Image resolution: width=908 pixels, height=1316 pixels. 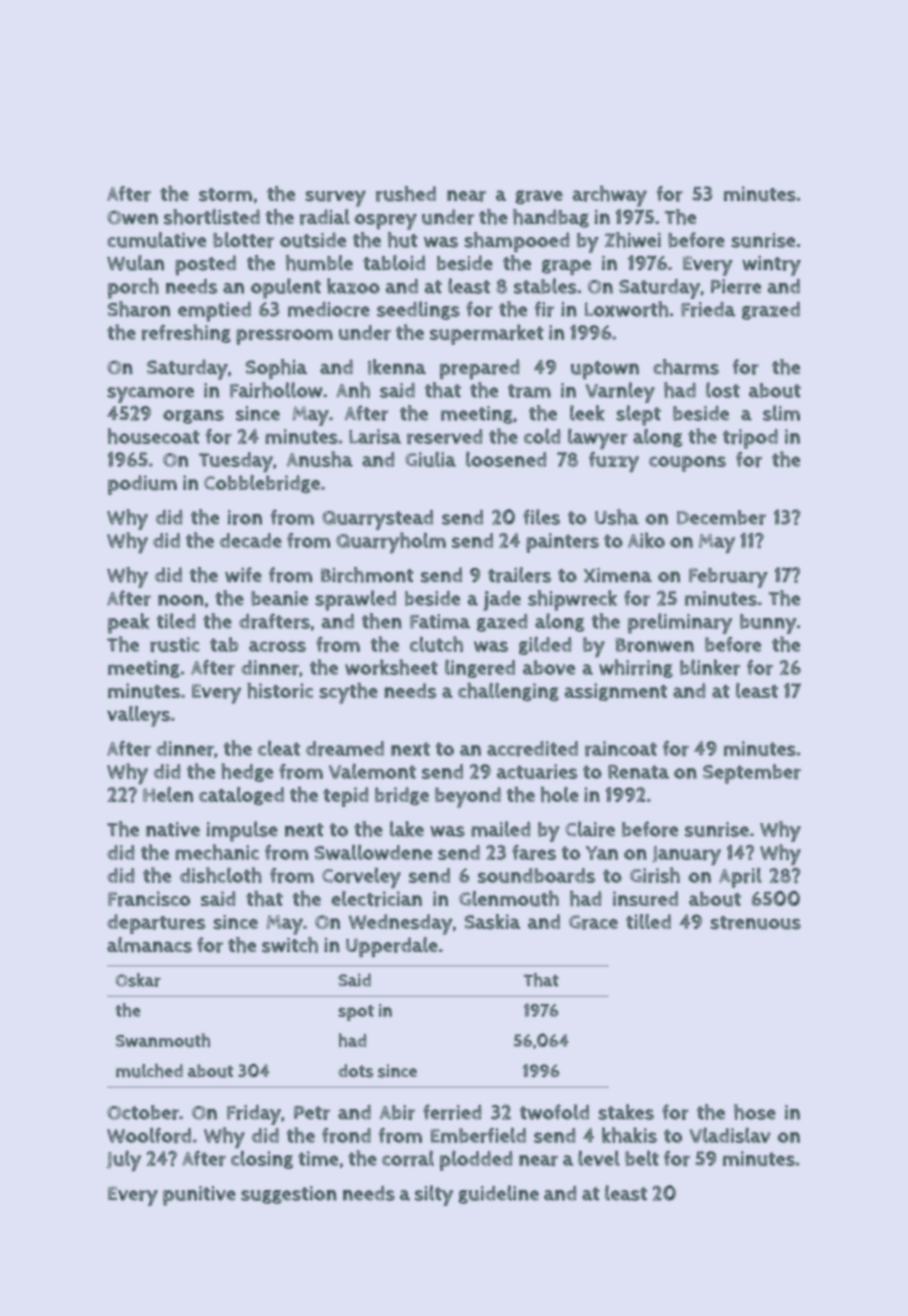 What do you see at coordinates (406, 194) in the page?
I see `rushed` at bounding box center [406, 194].
